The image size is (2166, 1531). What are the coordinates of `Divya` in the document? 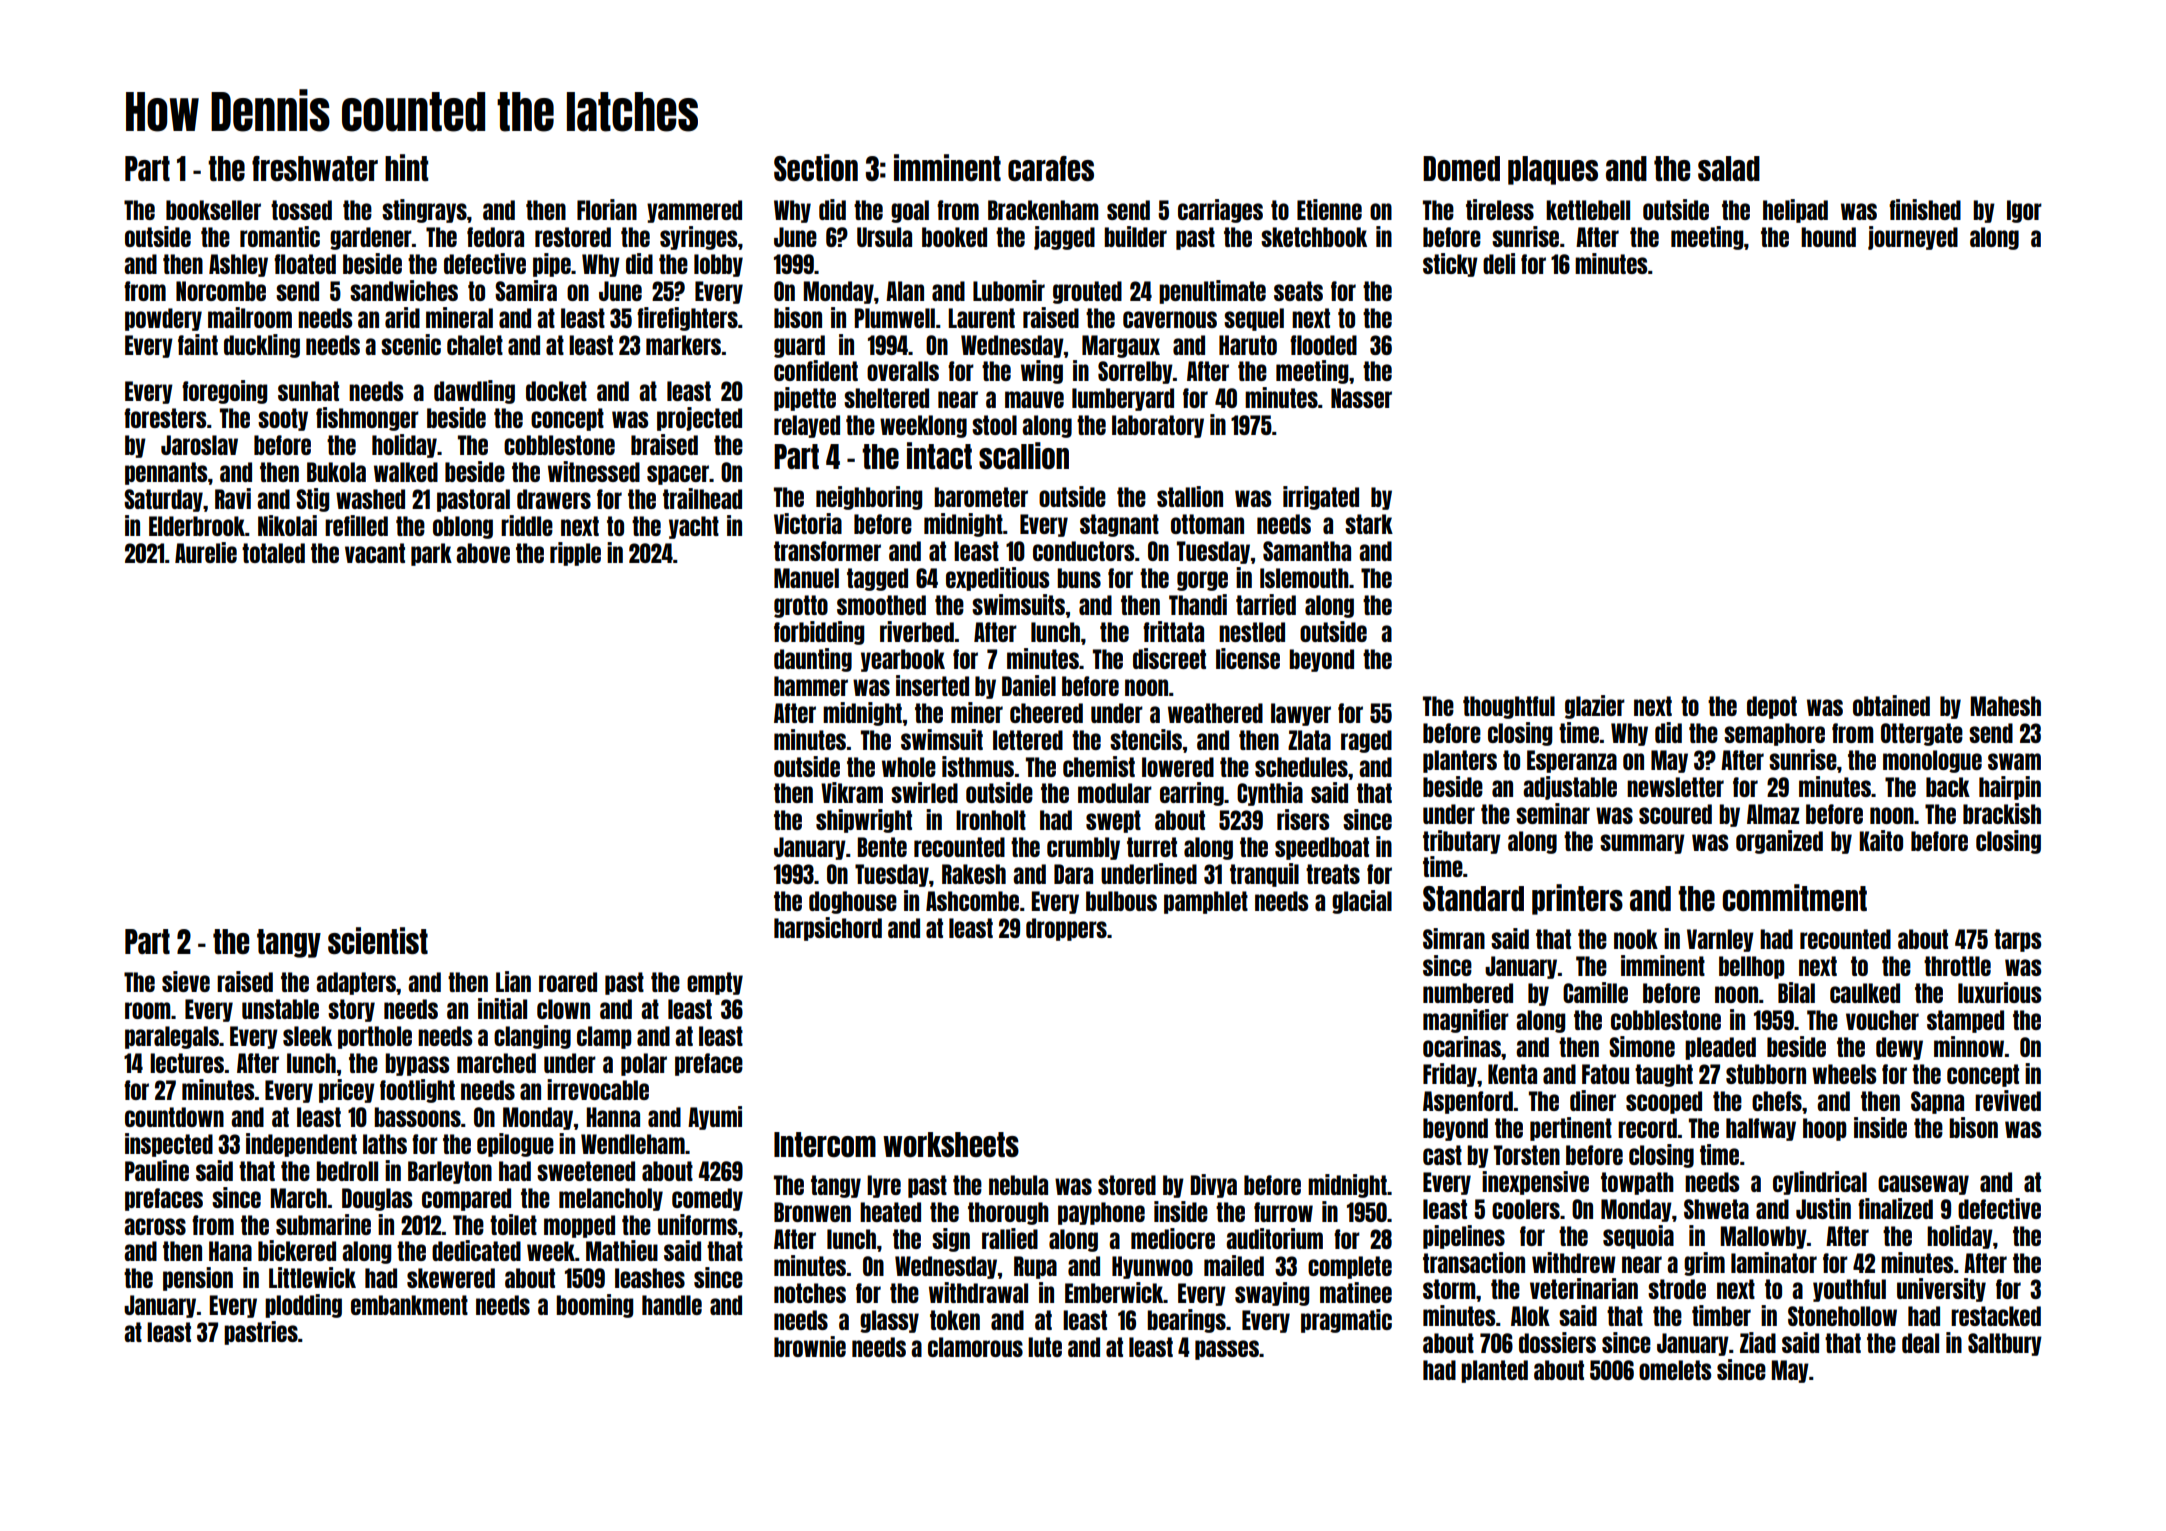 It's located at (1214, 1186).
